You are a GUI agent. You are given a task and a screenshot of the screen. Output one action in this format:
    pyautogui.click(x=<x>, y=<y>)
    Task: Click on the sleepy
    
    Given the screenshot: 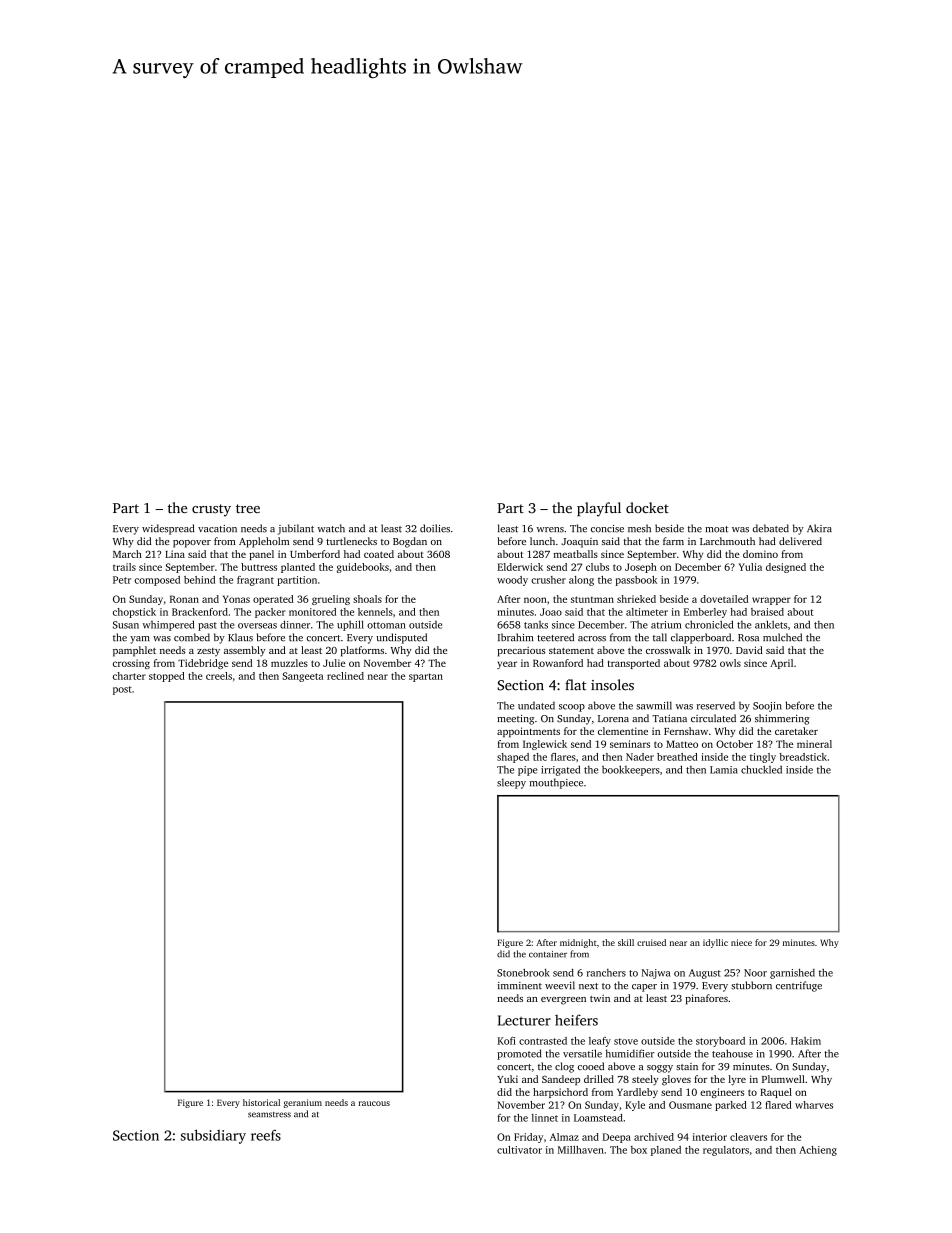 What is the action you would take?
    pyautogui.click(x=511, y=783)
